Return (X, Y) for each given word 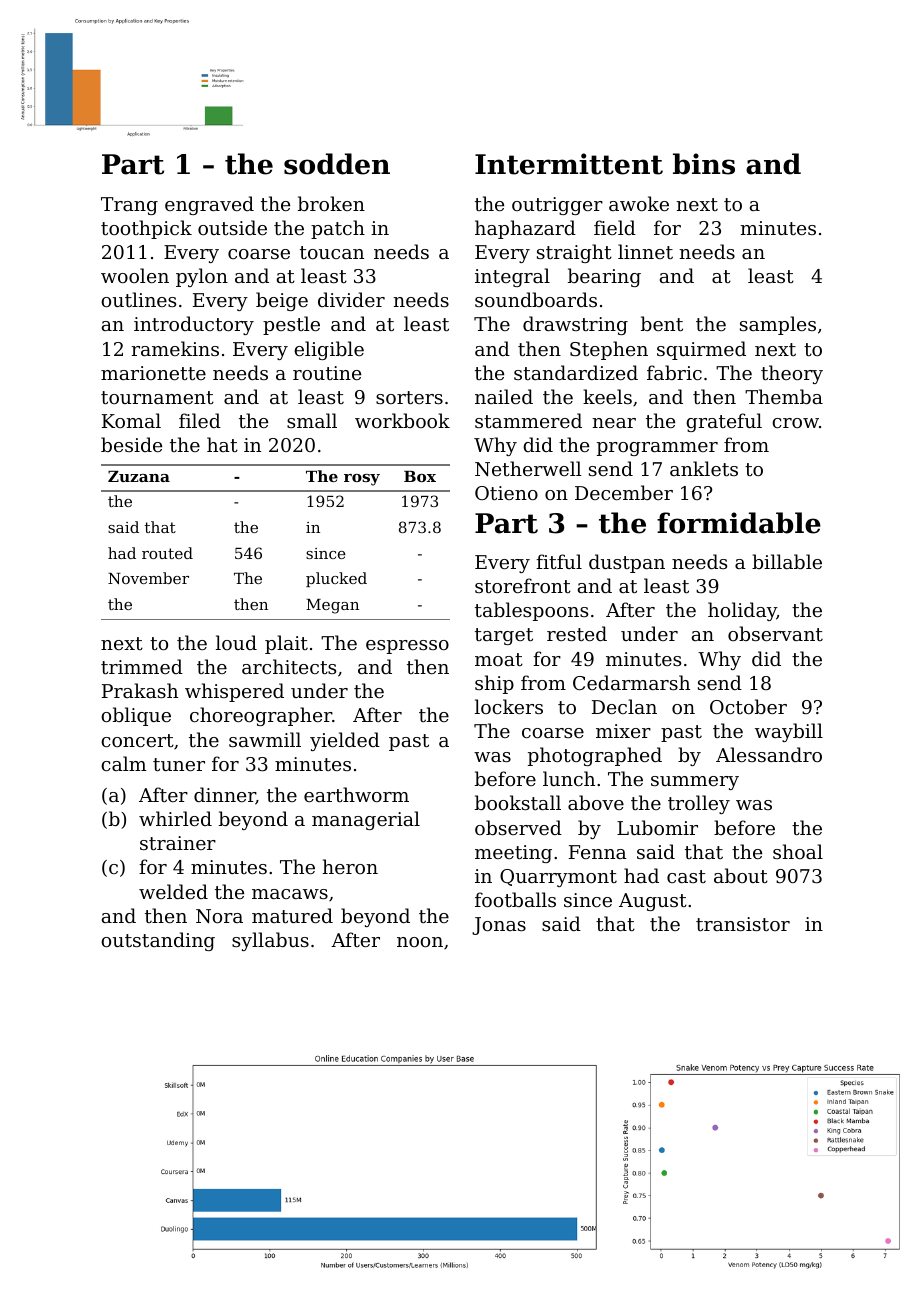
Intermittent (569, 164)
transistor (743, 924)
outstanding (158, 941)
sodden (337, 164)
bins (704, 164)
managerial (366, 820)
